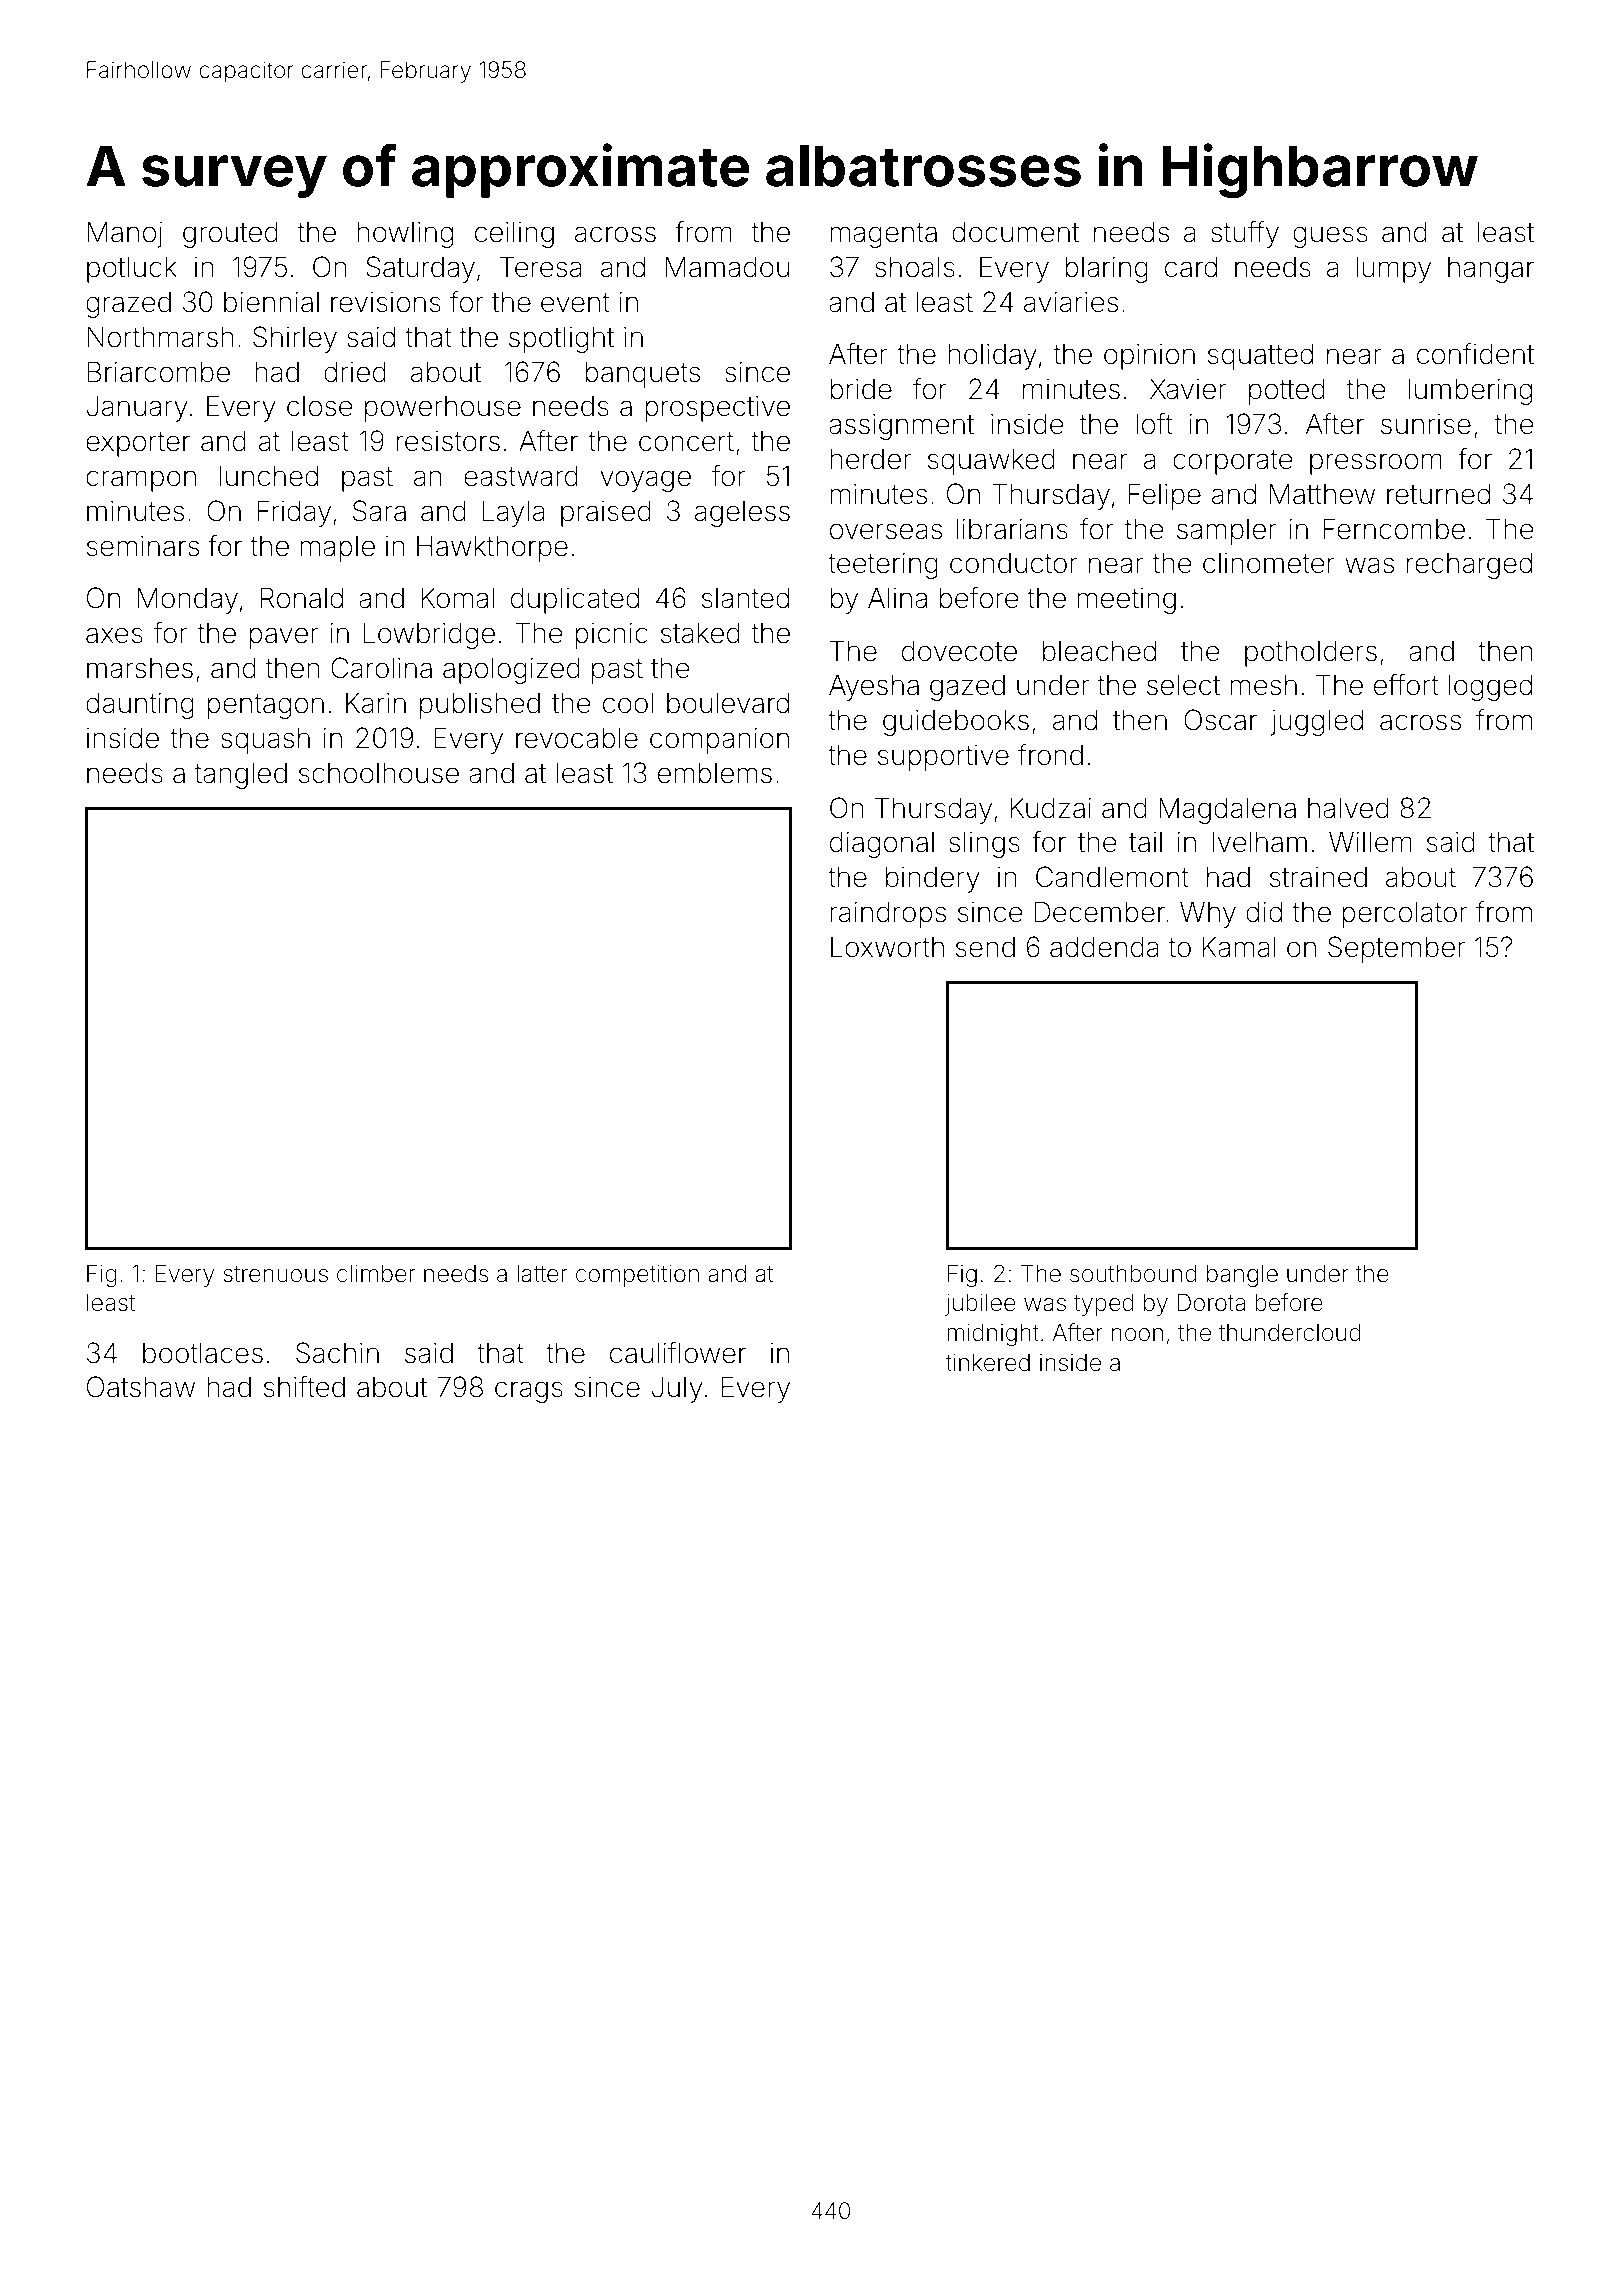 The height and width of the image is (2292, 1620). Describe the element at coordinates (861, 389) in the image. I see `bride` at that location.
